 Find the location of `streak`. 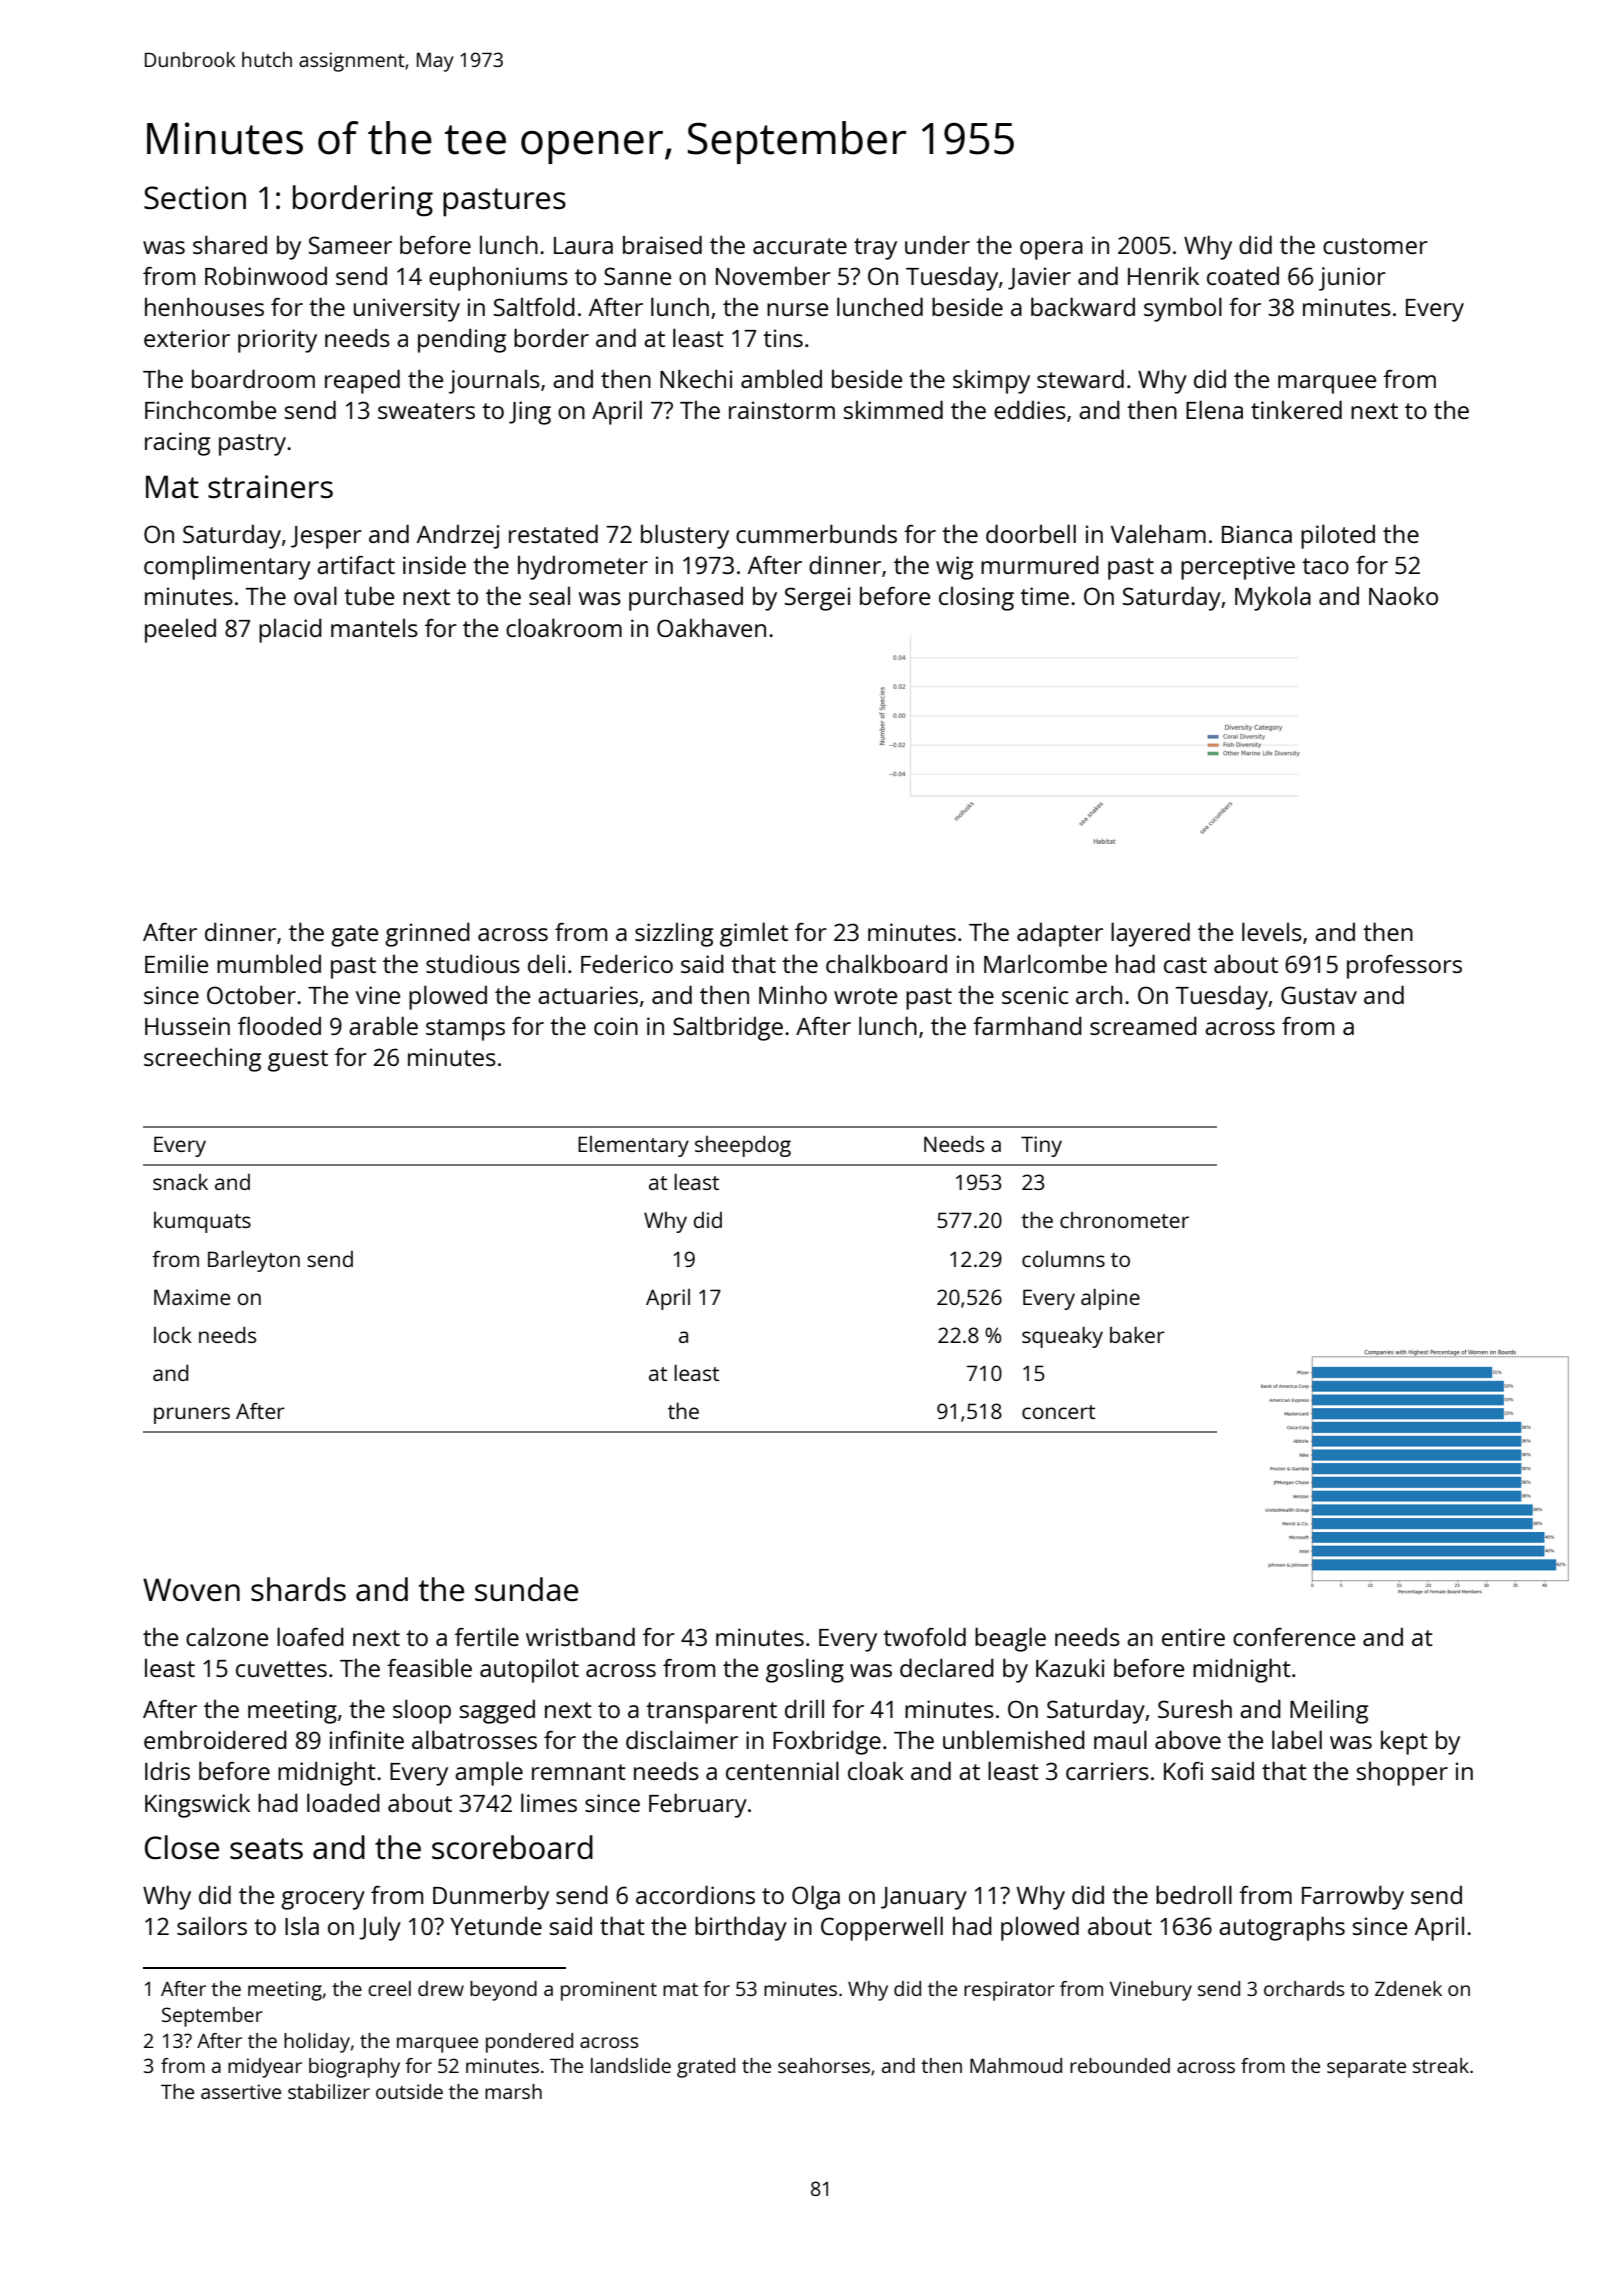

streak is located at coordinates (1441, 2065).
